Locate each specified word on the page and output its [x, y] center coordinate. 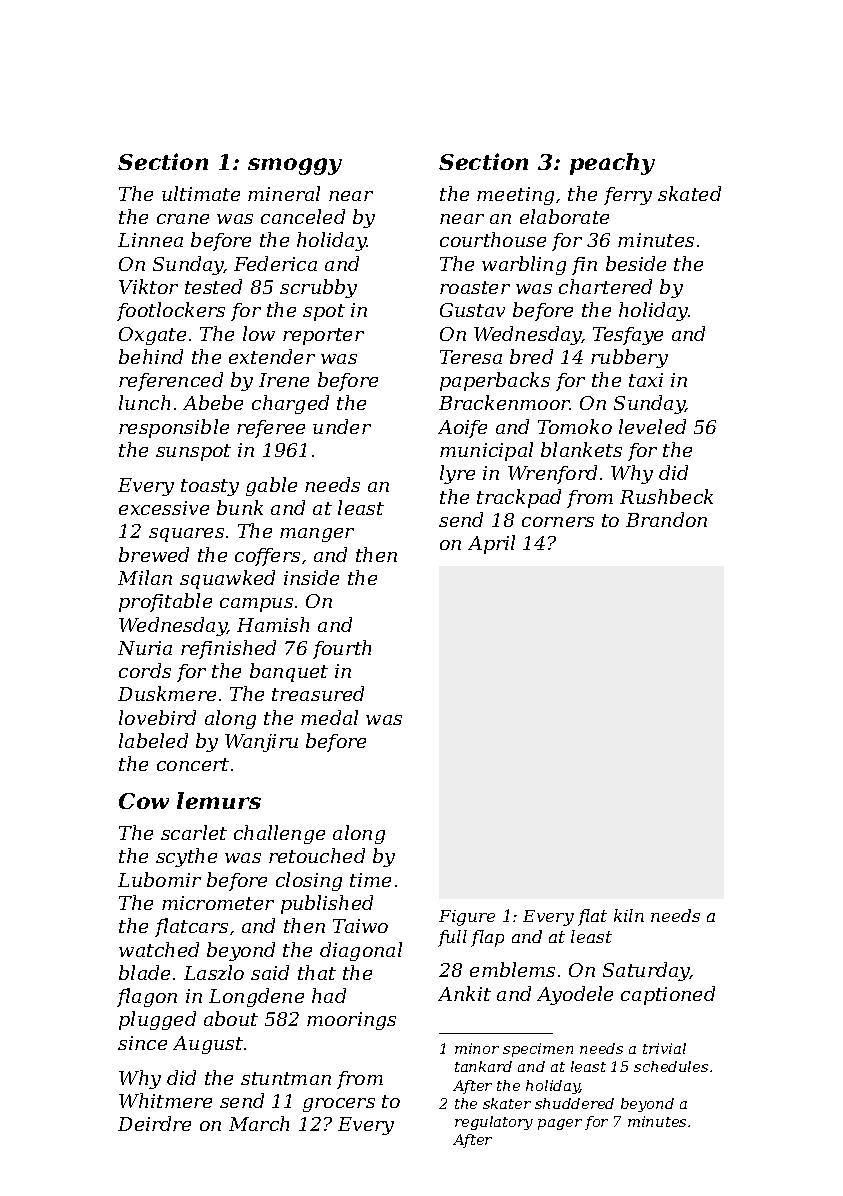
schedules [671, 1066]
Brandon [666, 519]
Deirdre [154, 1123]
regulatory [494, 1123]
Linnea [150, 240]
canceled [303, 216]
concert [193, 764]
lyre [457, 474]
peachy [612, 164]
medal [329, 717]
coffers [267, 557]
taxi [646, 380]
